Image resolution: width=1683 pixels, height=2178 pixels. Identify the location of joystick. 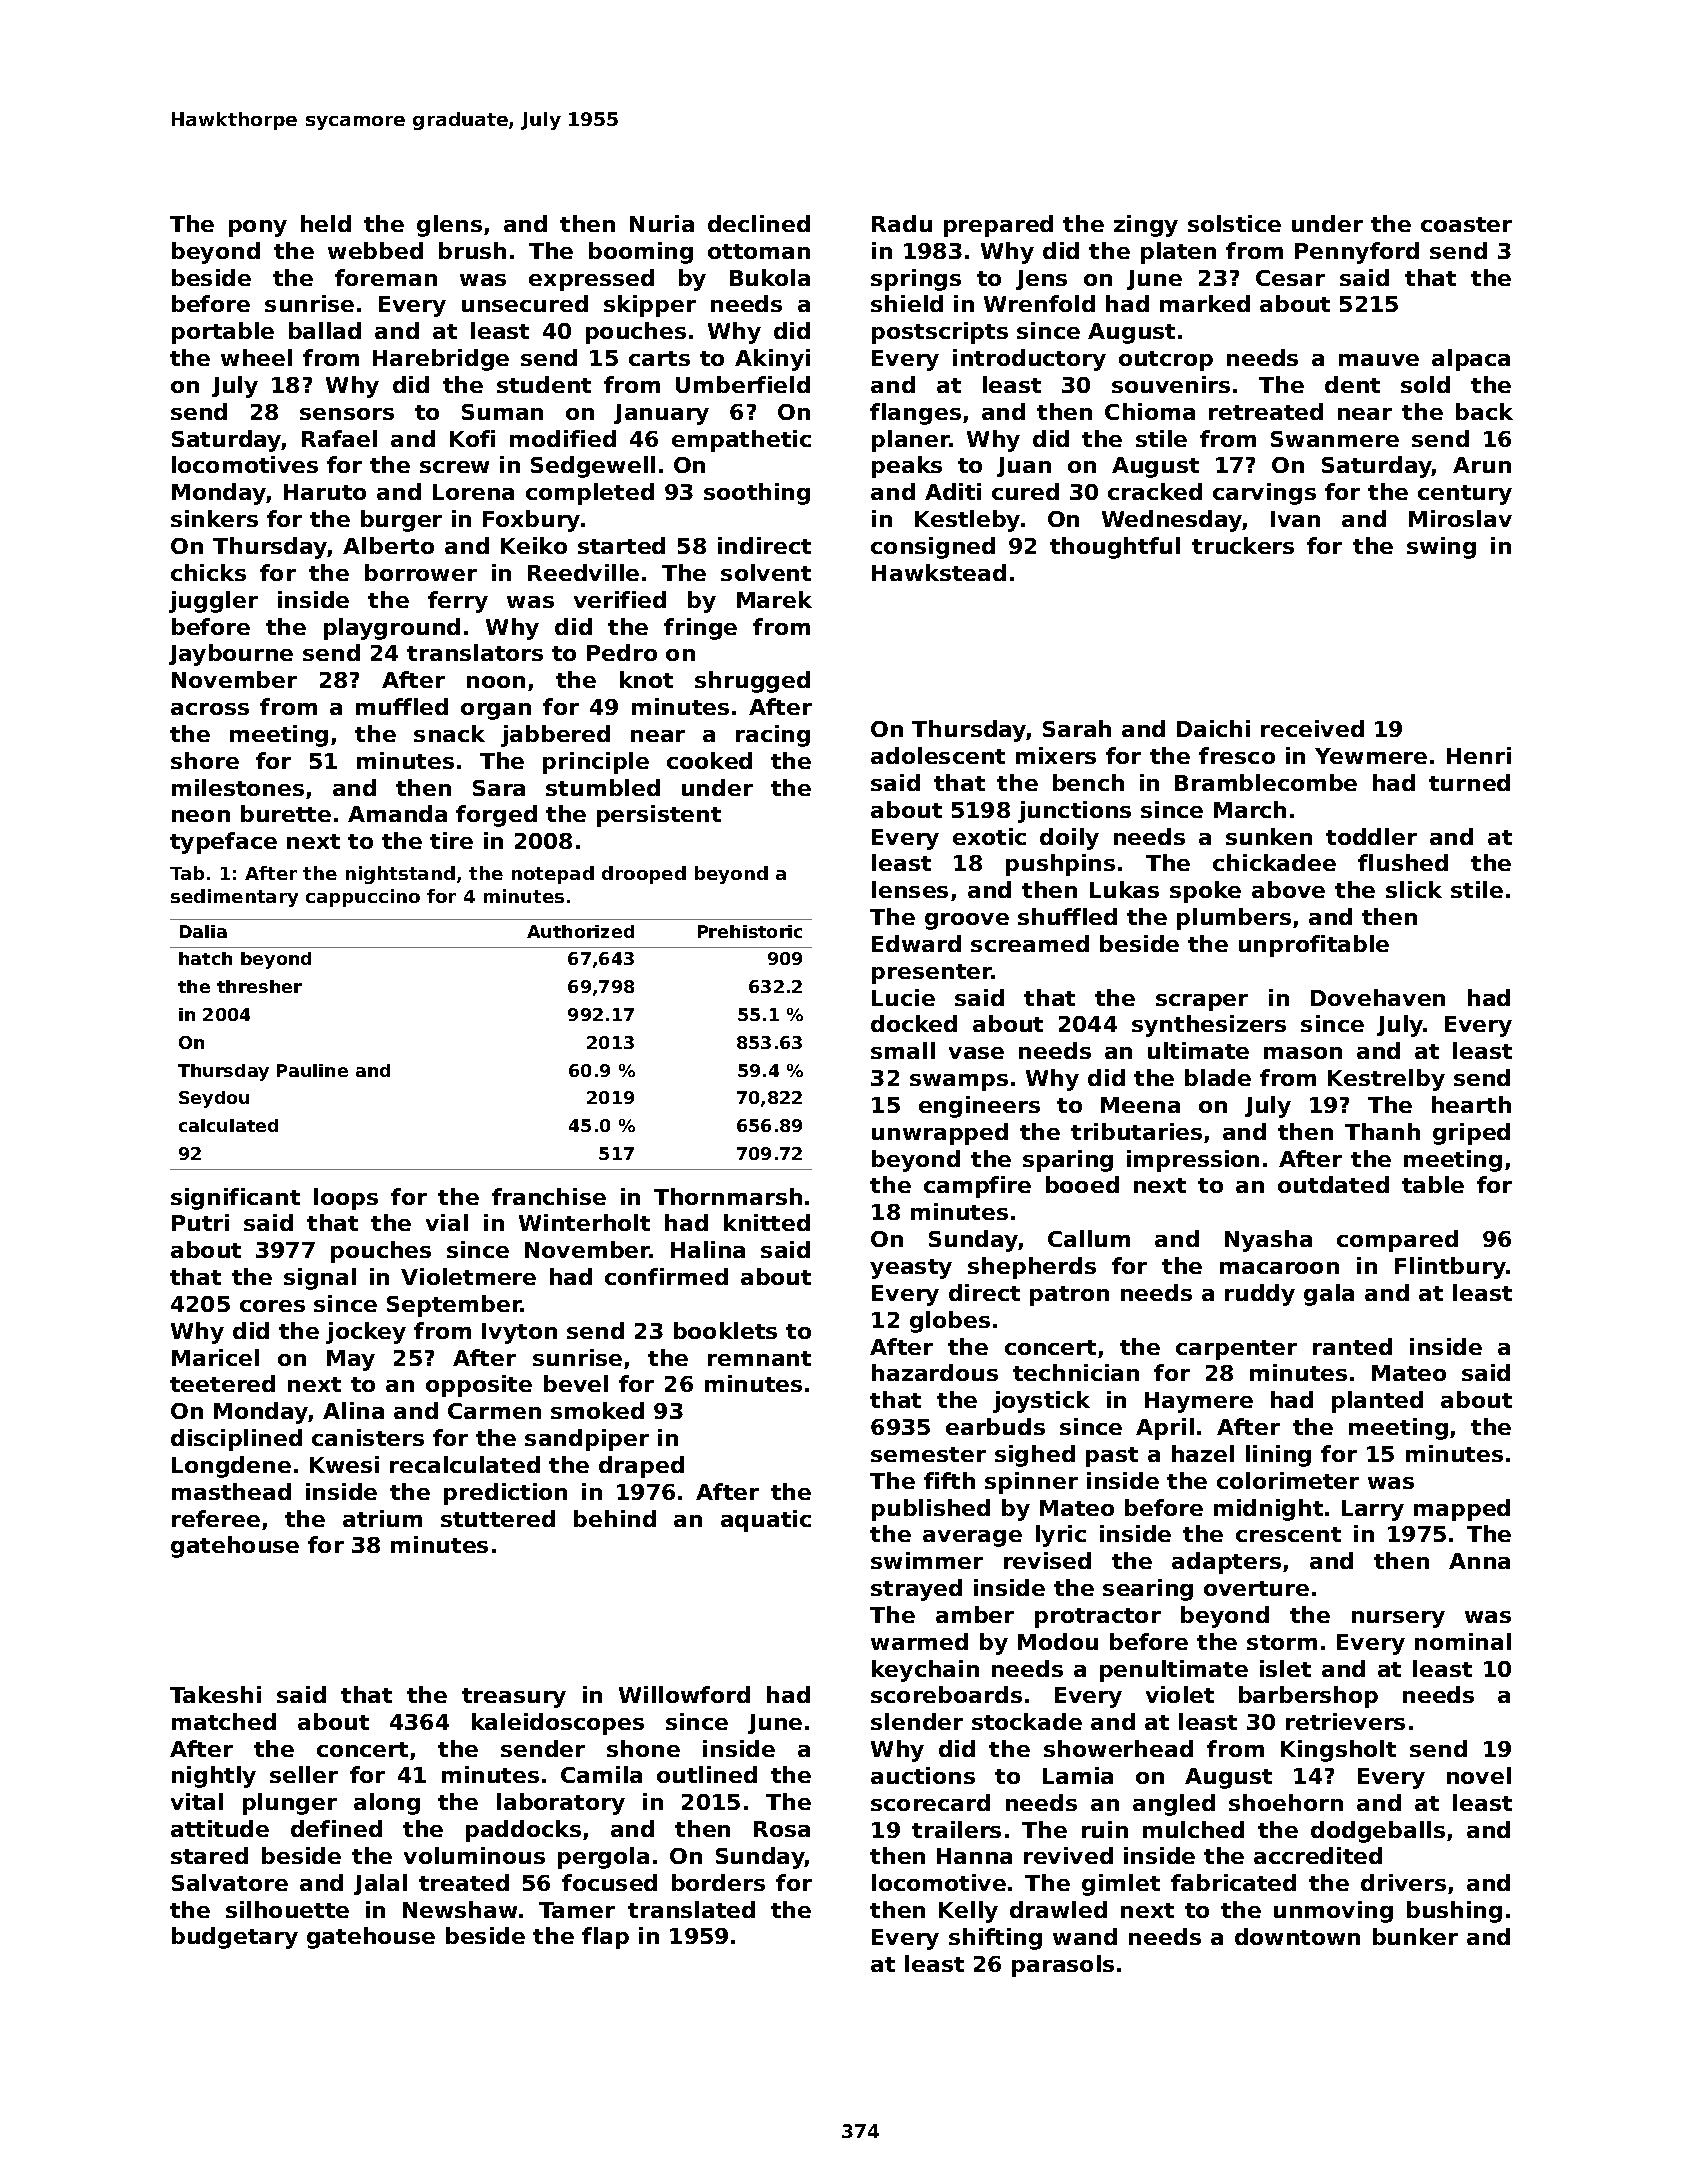
(1041, 1402).
